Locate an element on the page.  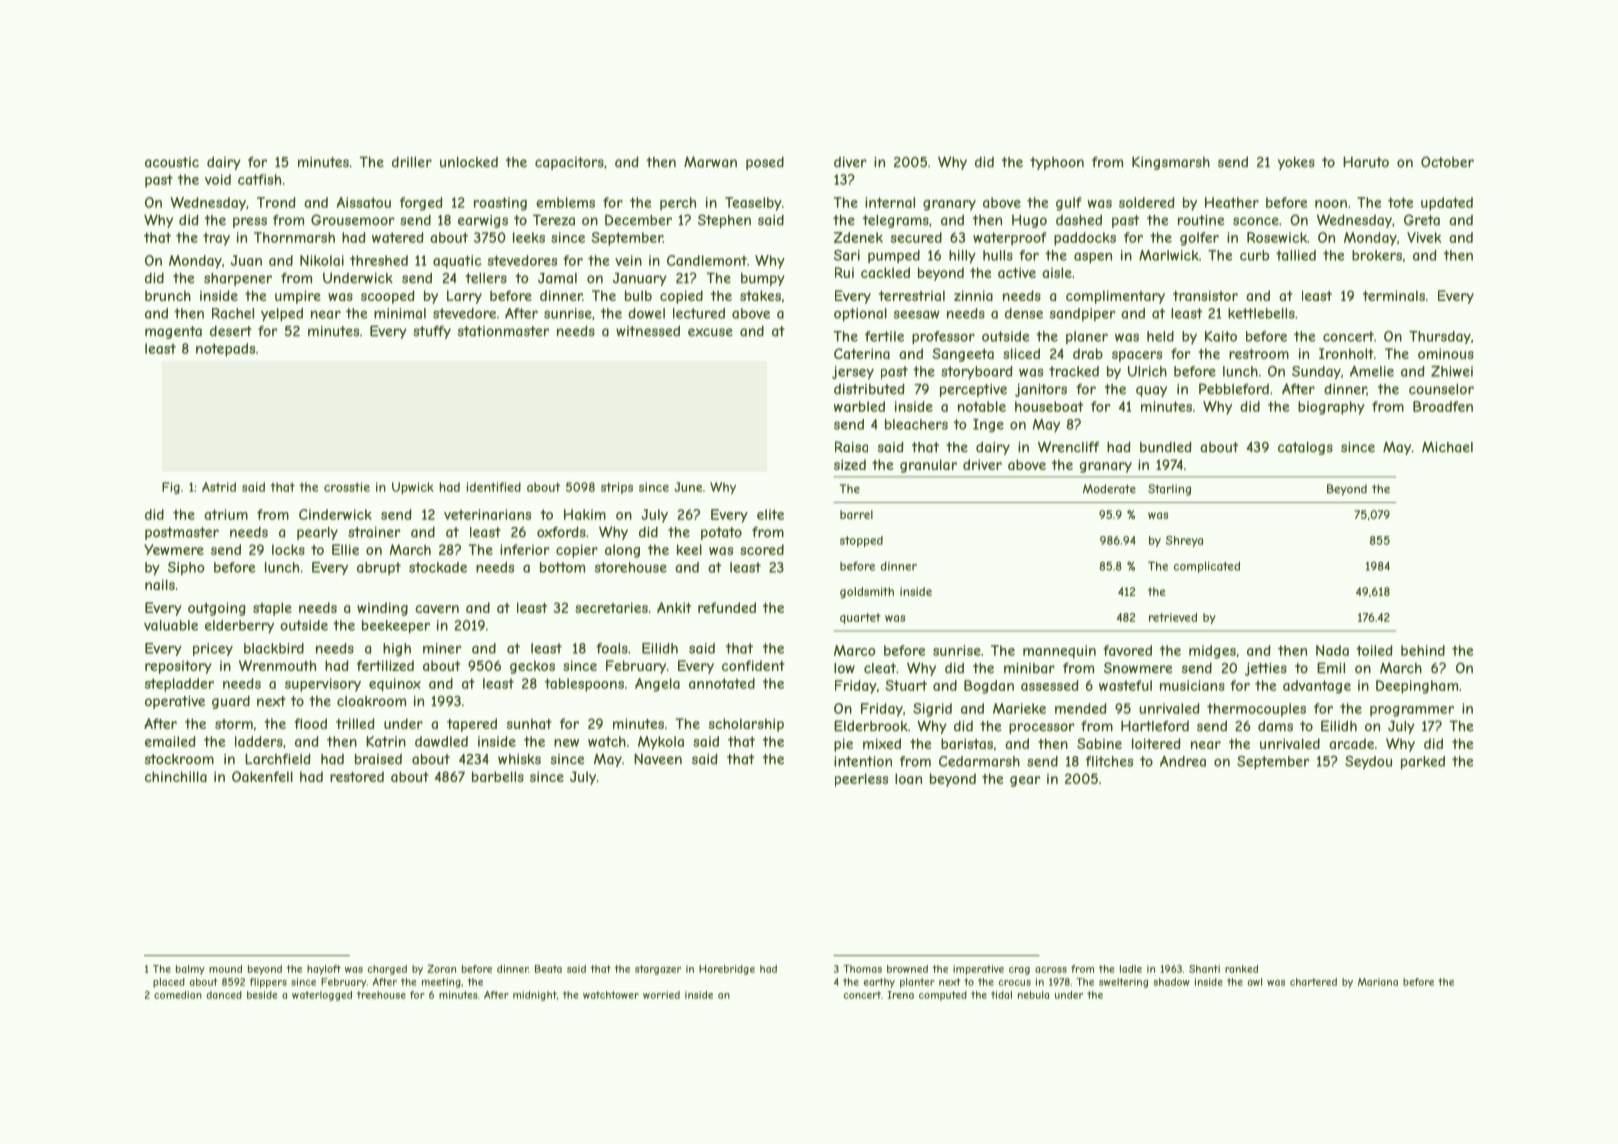
potato is located at coordinates (721, 533).
